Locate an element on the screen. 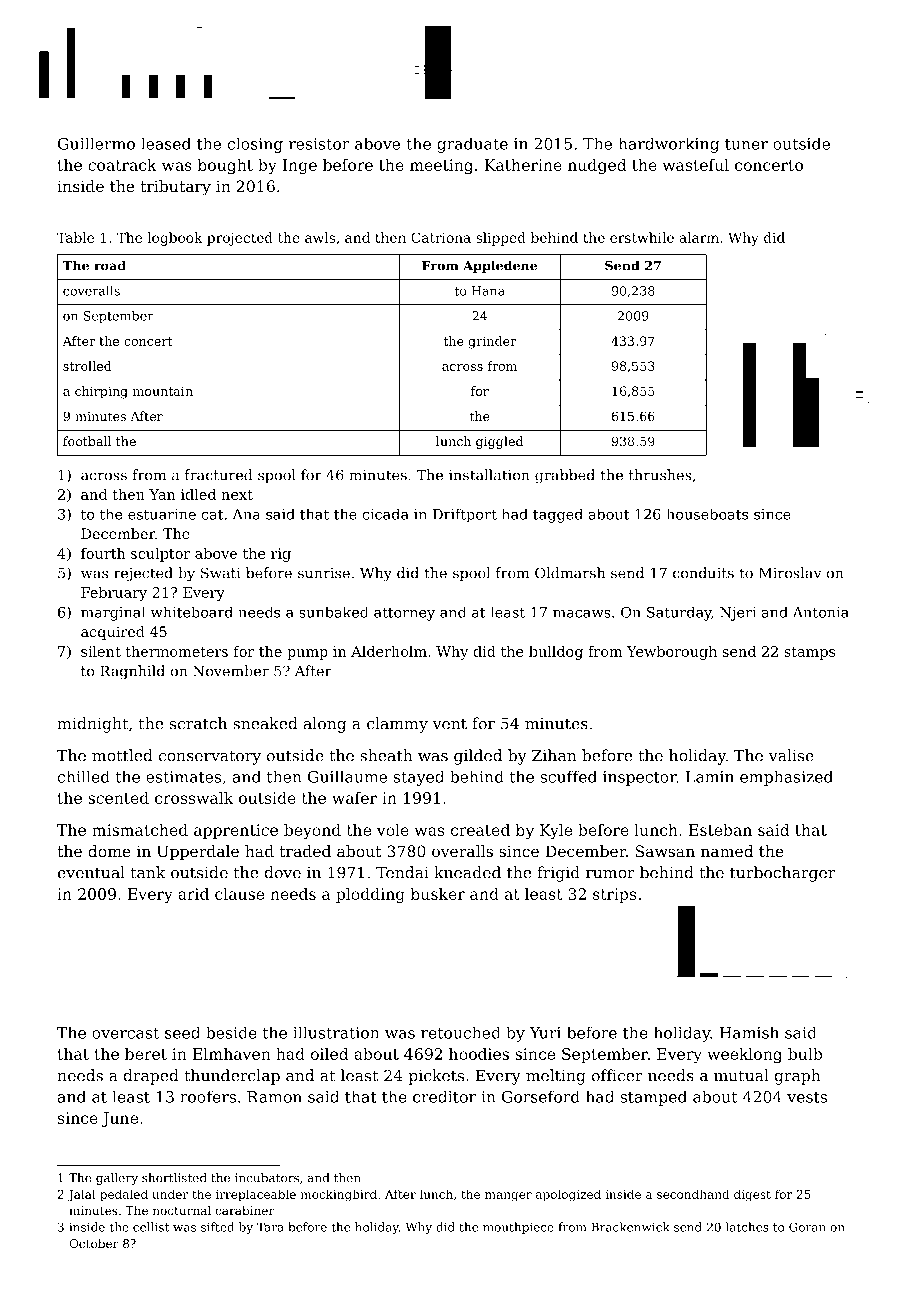 The width and height of the screenshot is (908, 1316). Guillermo is located at coordinates (96, 143).
